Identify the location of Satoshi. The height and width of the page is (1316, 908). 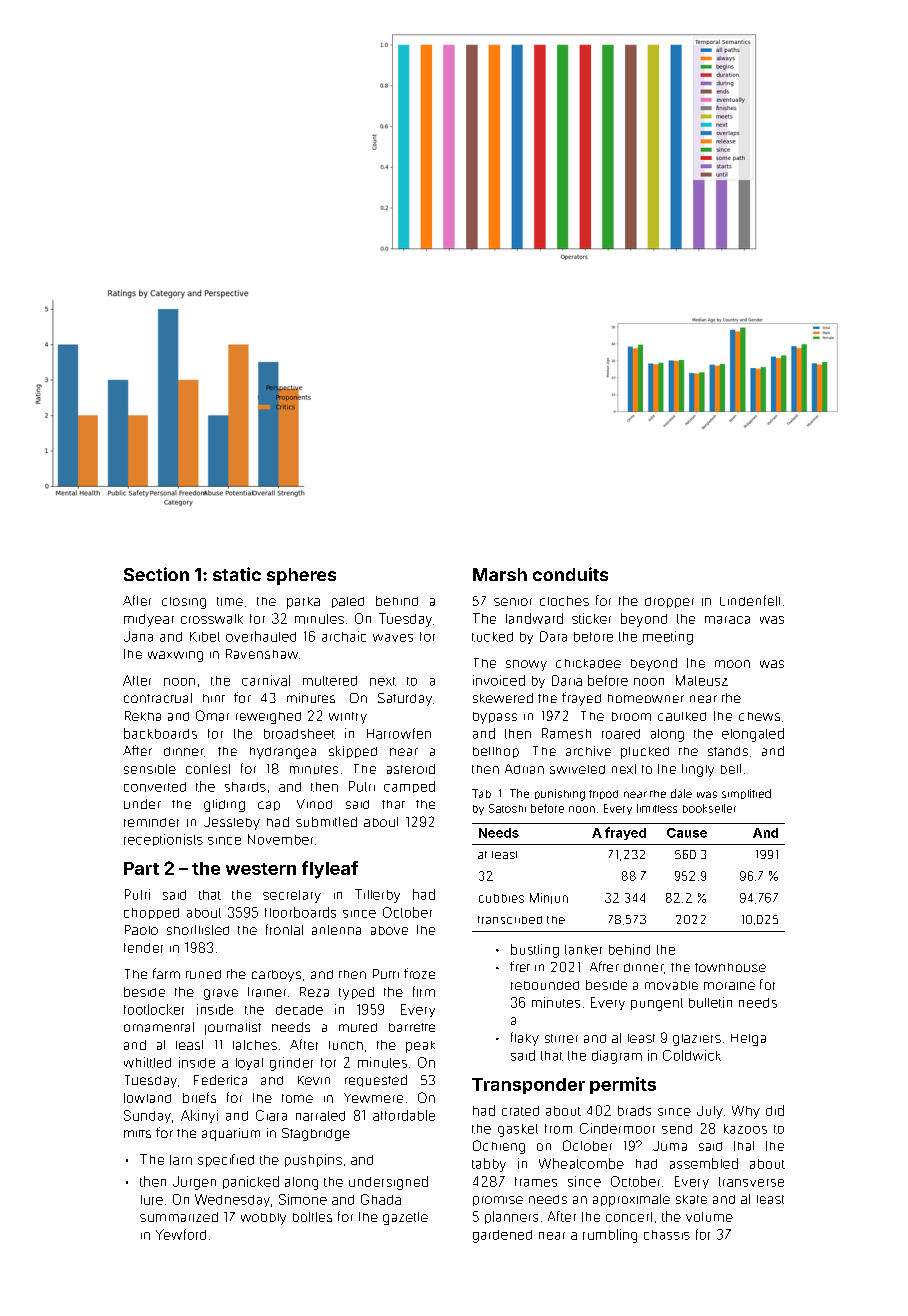
(507, 808).
